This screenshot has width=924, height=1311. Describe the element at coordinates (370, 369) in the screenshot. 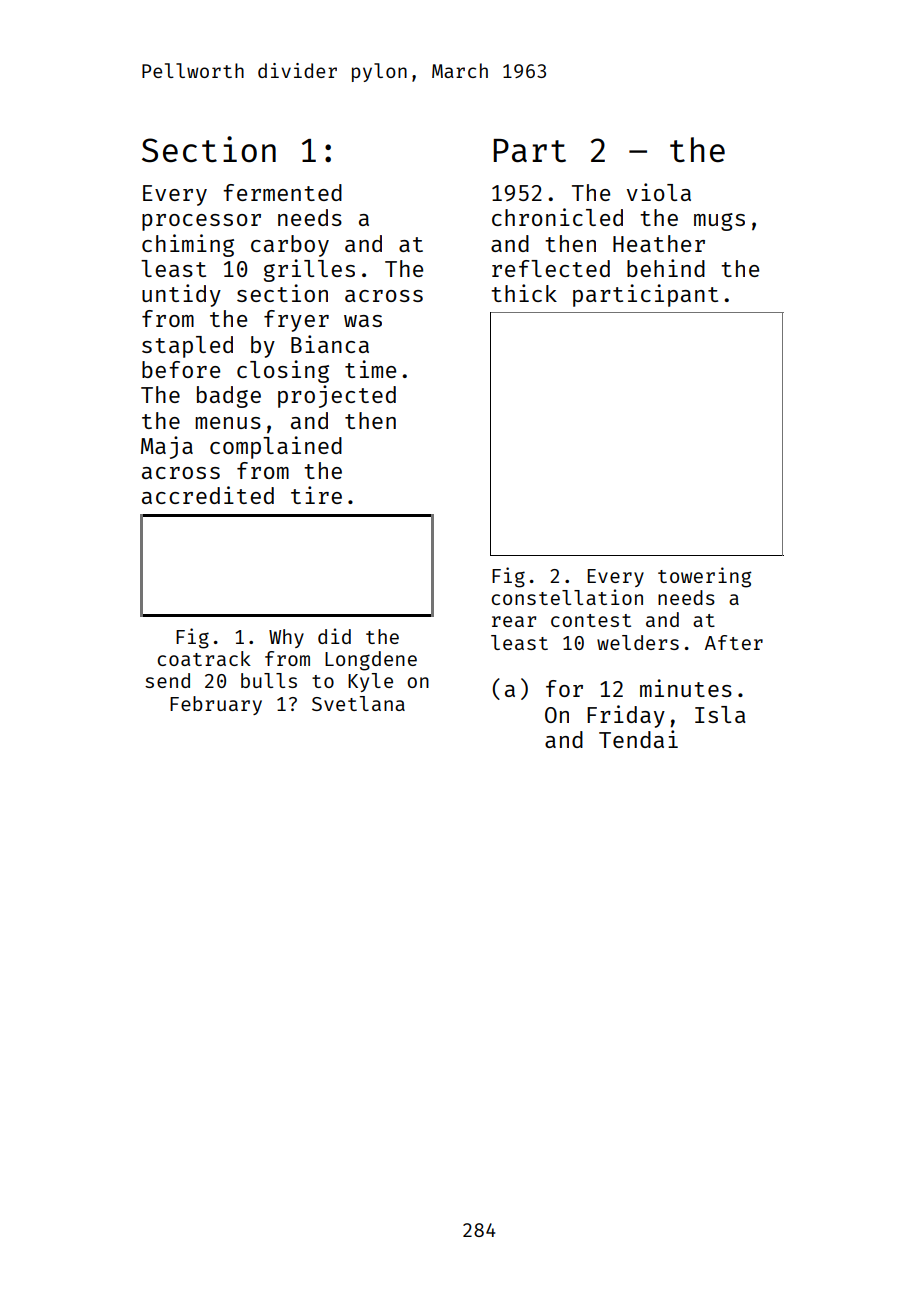

I see `time` at that location.
